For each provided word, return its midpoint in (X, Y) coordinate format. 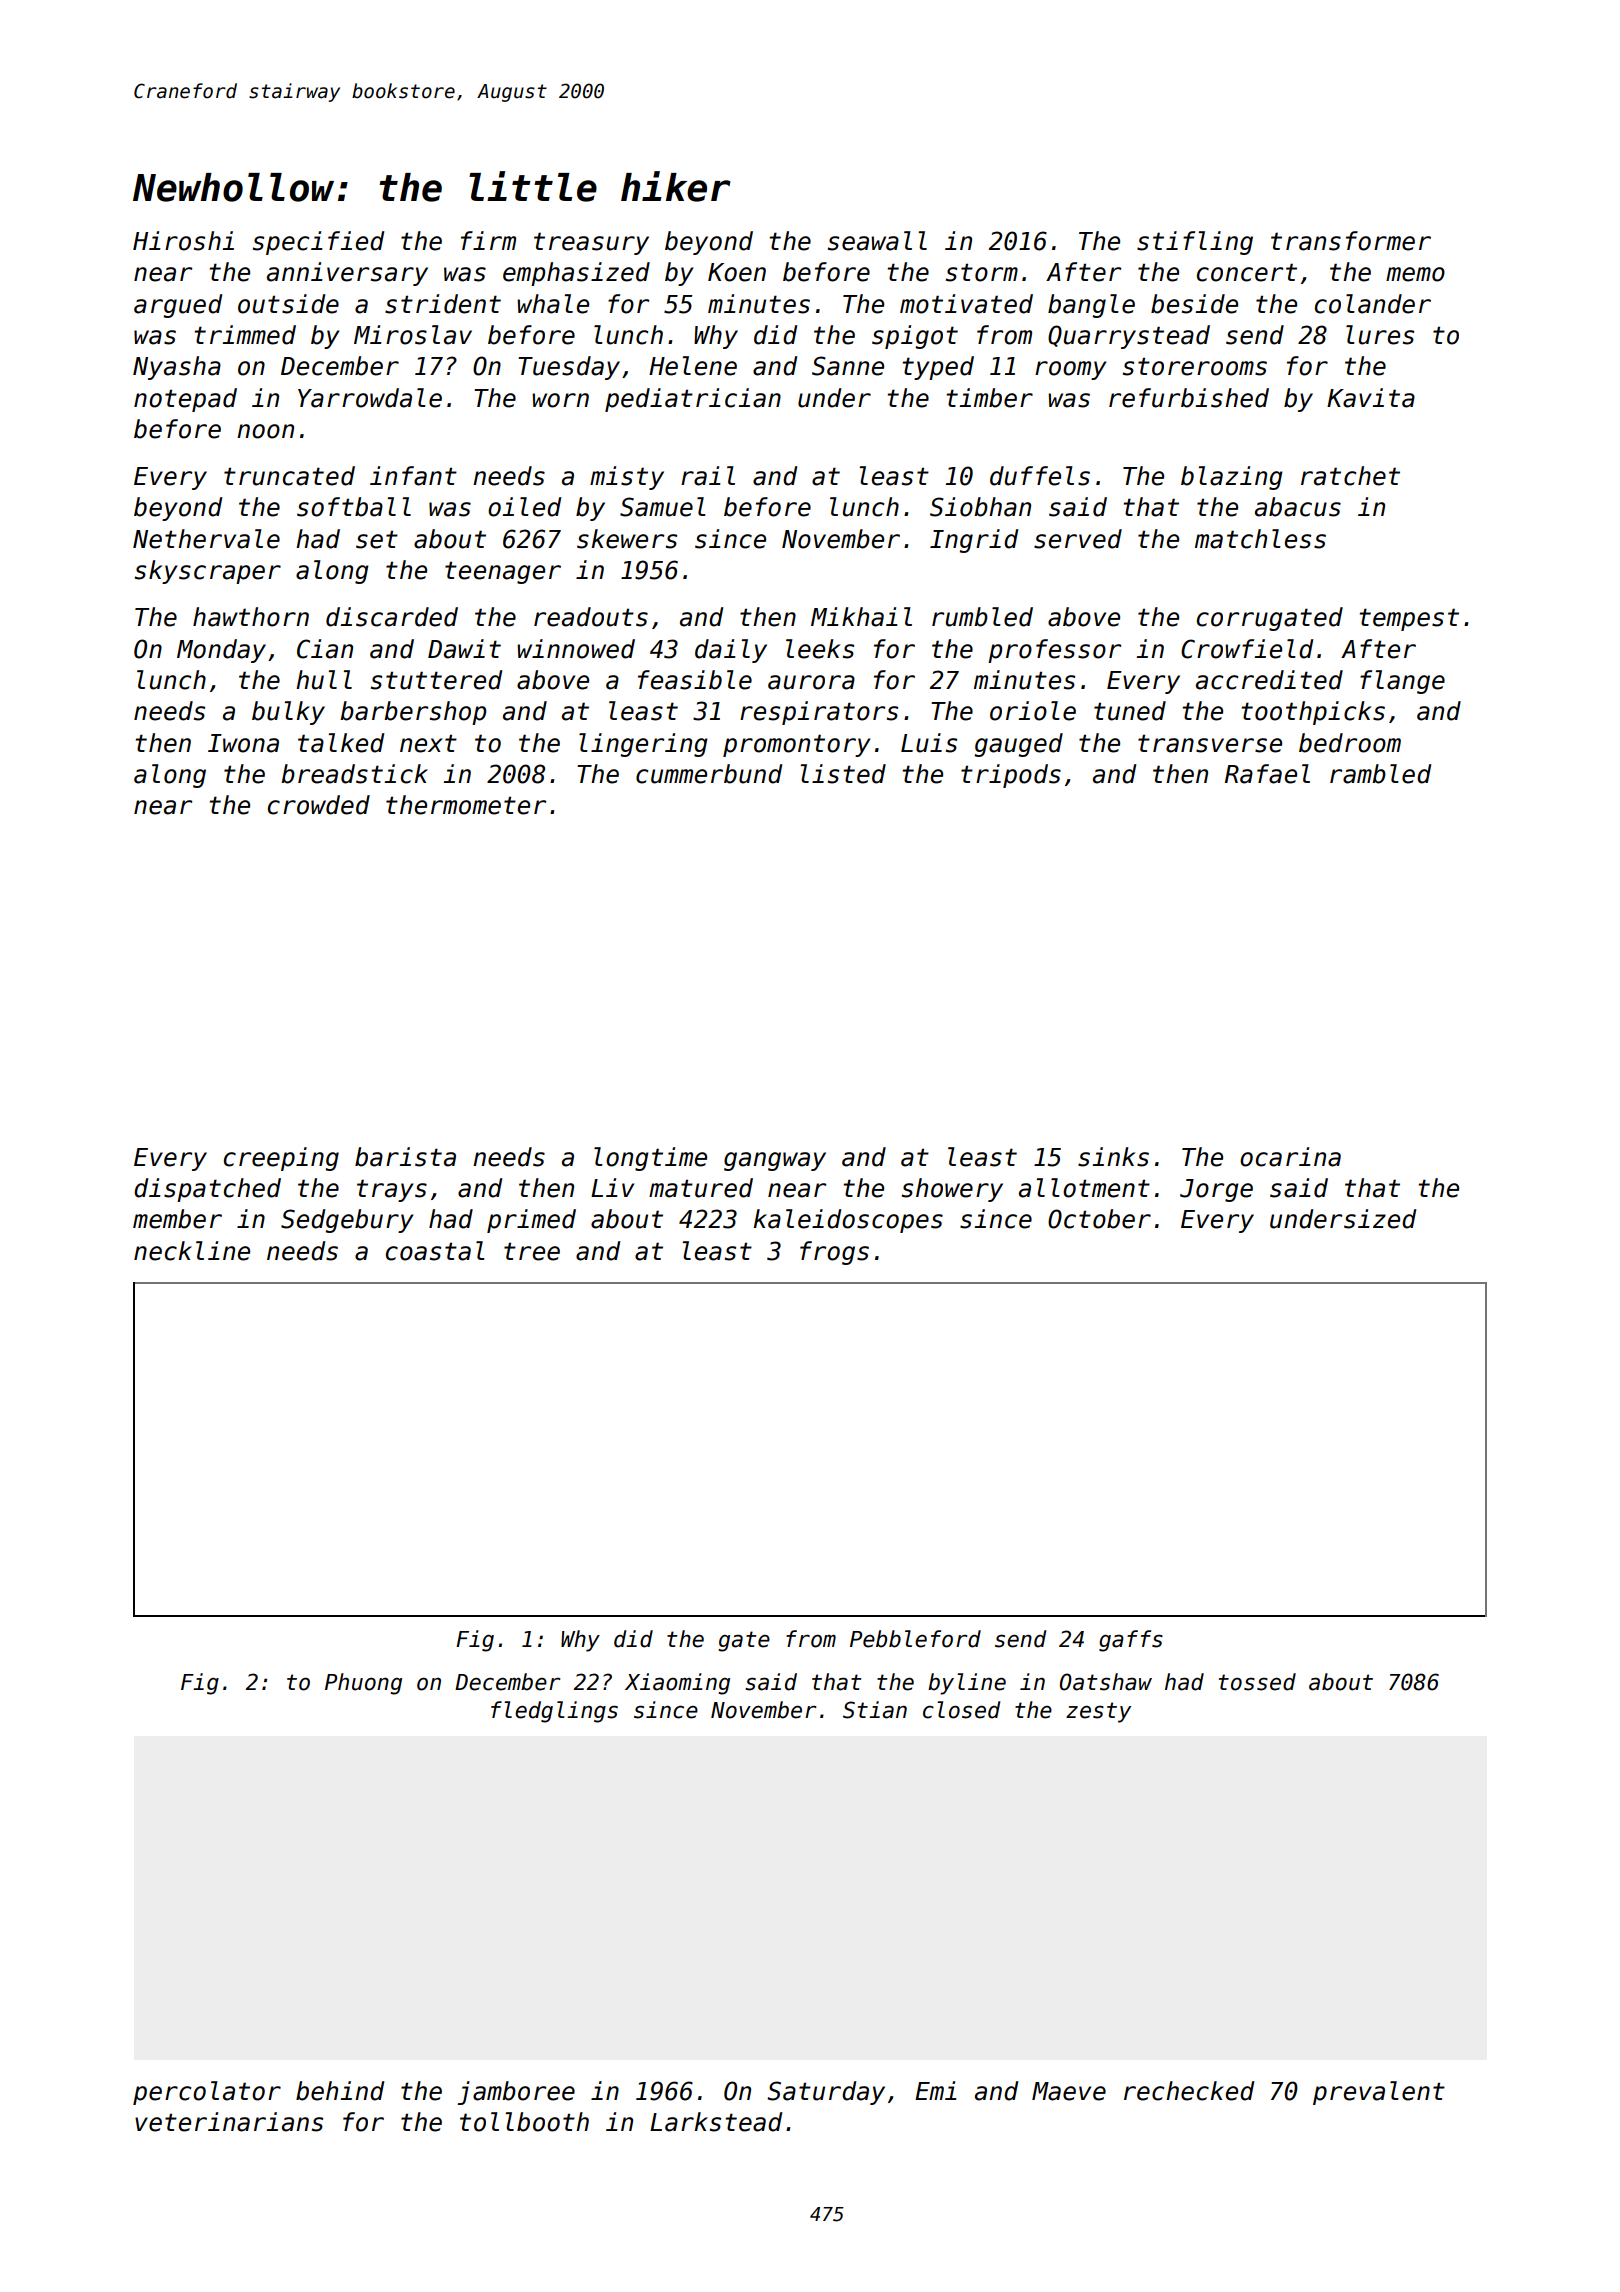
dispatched (207, 1190)
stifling (1195, 243)
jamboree (516, 2093)
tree (532, 1251)
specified (318, 243)
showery (952, 1190)
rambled (1380, 774)
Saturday (826, 2093)
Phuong (363, 1684)
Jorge (1216, 1190)
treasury (591, 243)
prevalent (1379, 2093)
